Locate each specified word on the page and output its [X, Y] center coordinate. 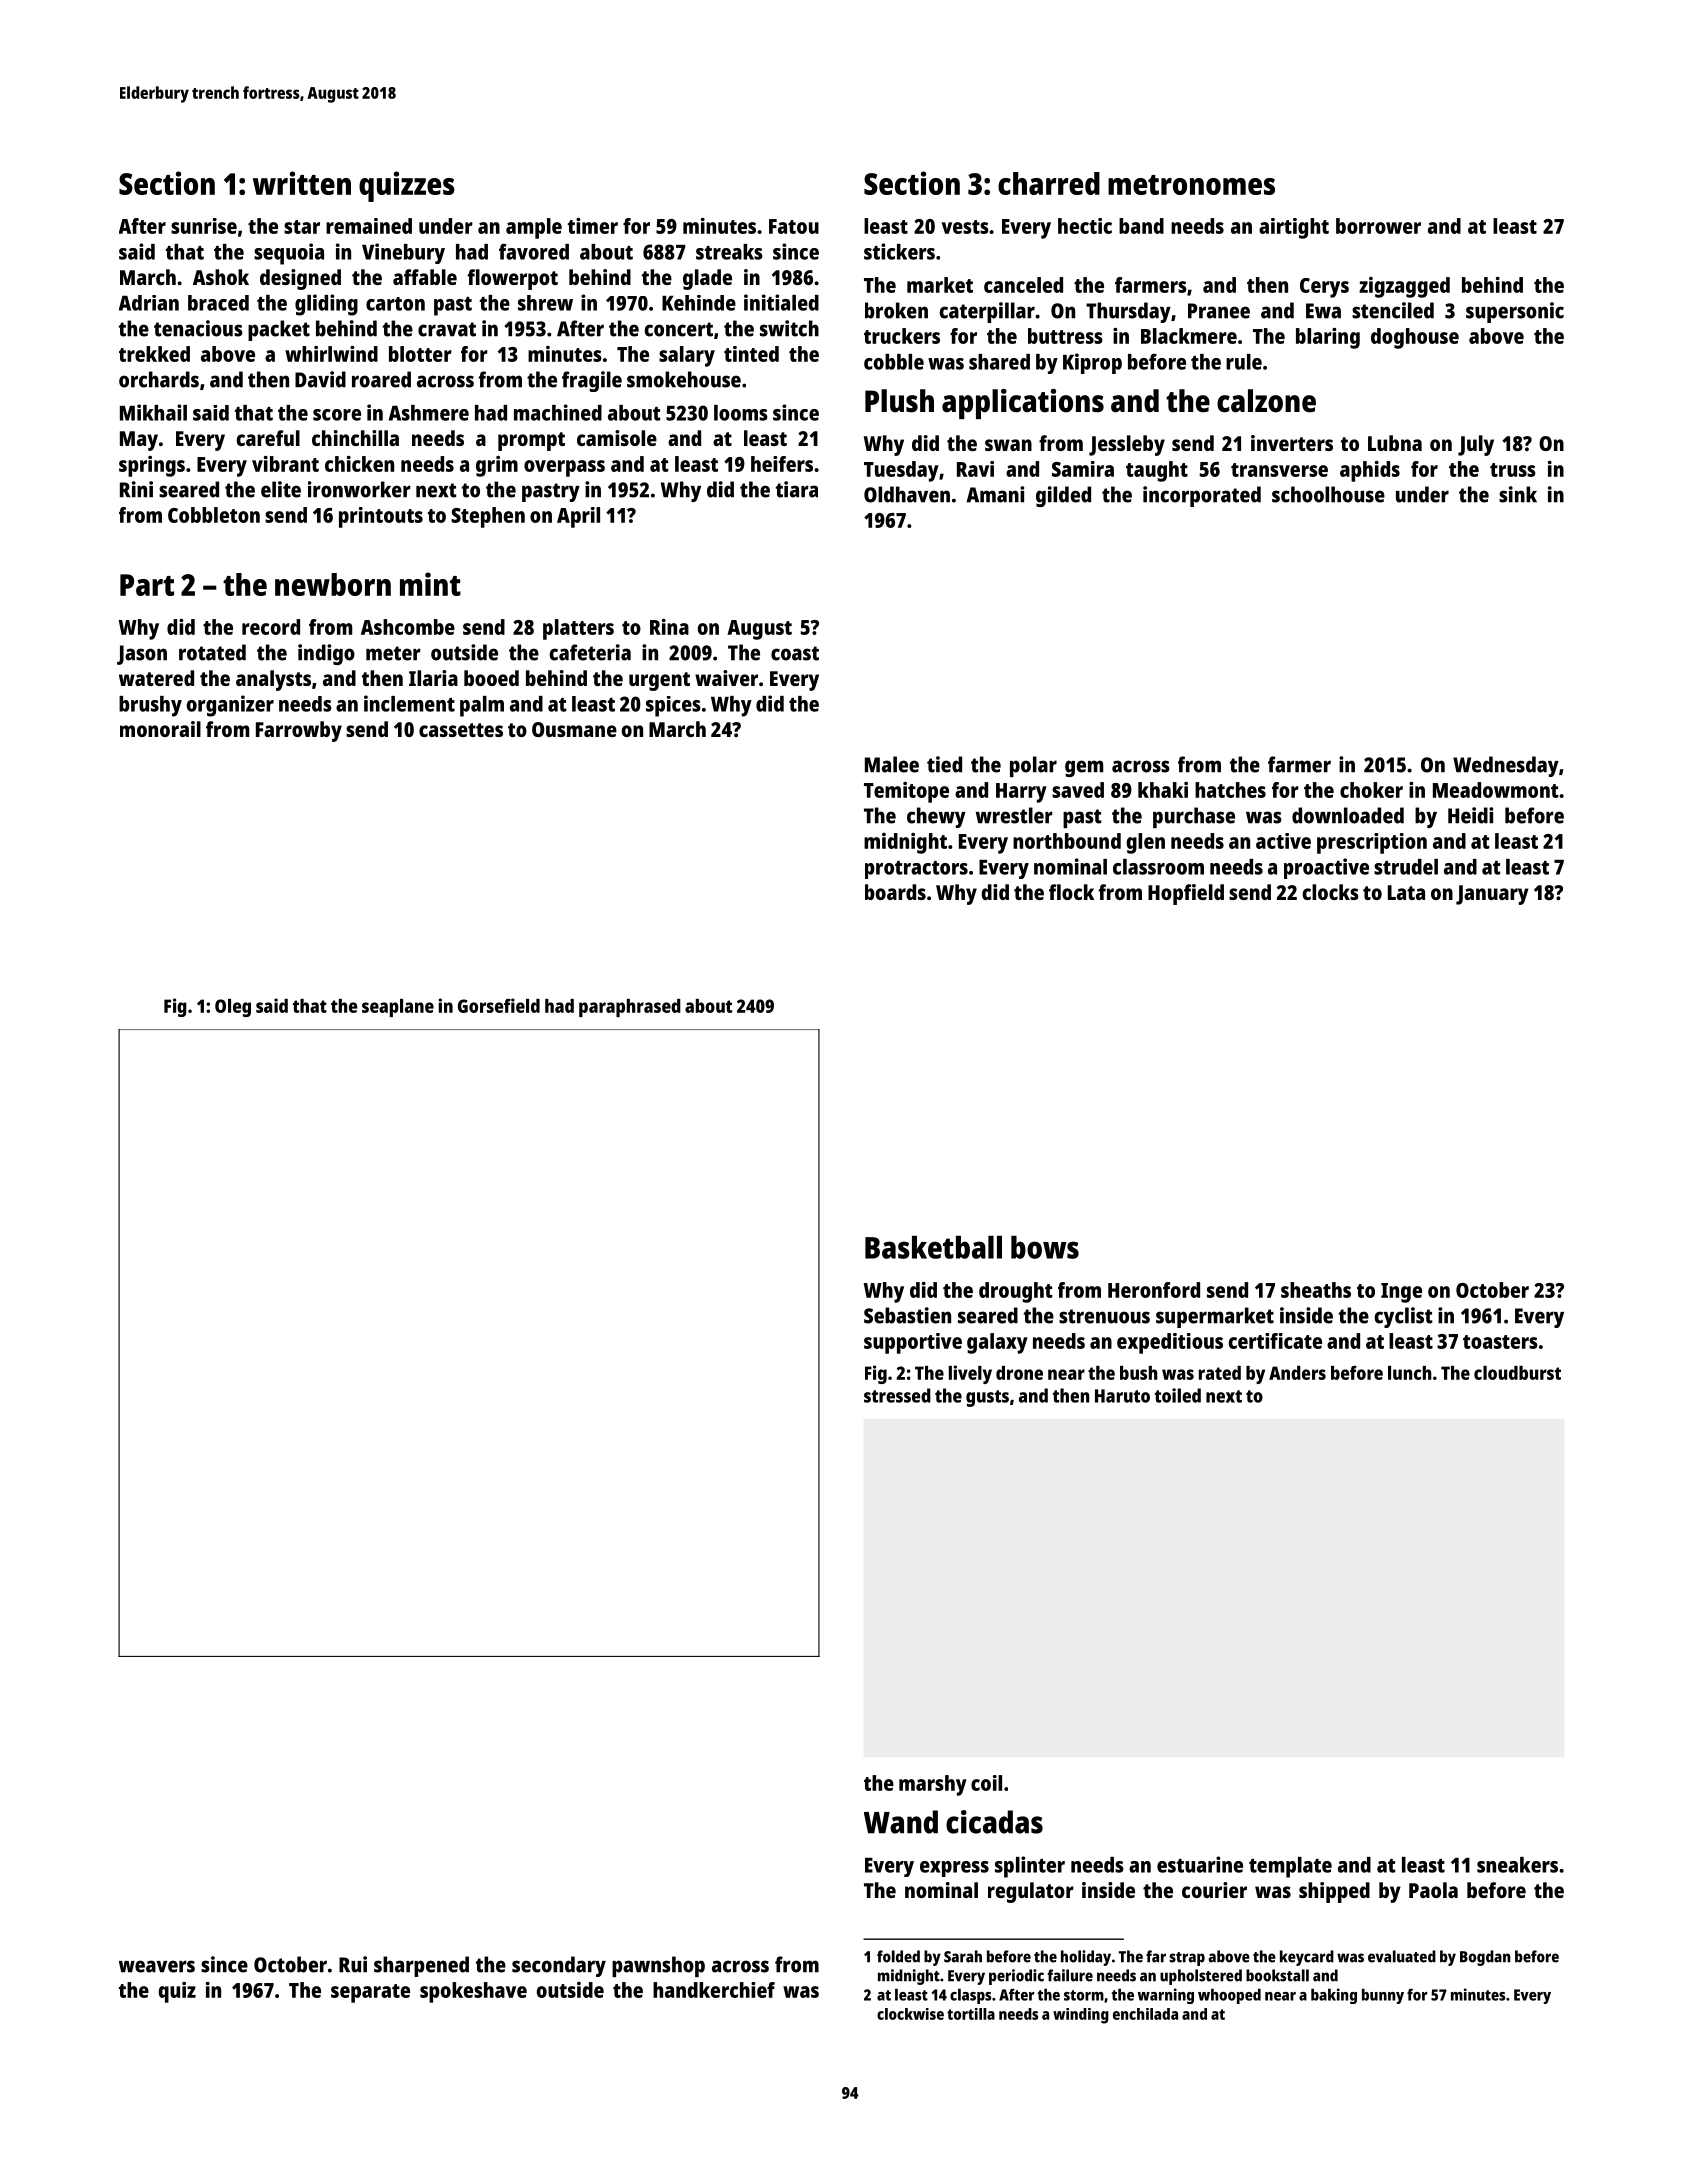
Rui [353, 1964]
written [302, 183]
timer [593, 226]
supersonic [1515, 312]
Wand [901, 1822]
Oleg [233, 1008]
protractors [916, 870]
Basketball [933, 1247]
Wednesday [1506, 766]
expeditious [1170, 1343]
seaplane [398, 1008]
